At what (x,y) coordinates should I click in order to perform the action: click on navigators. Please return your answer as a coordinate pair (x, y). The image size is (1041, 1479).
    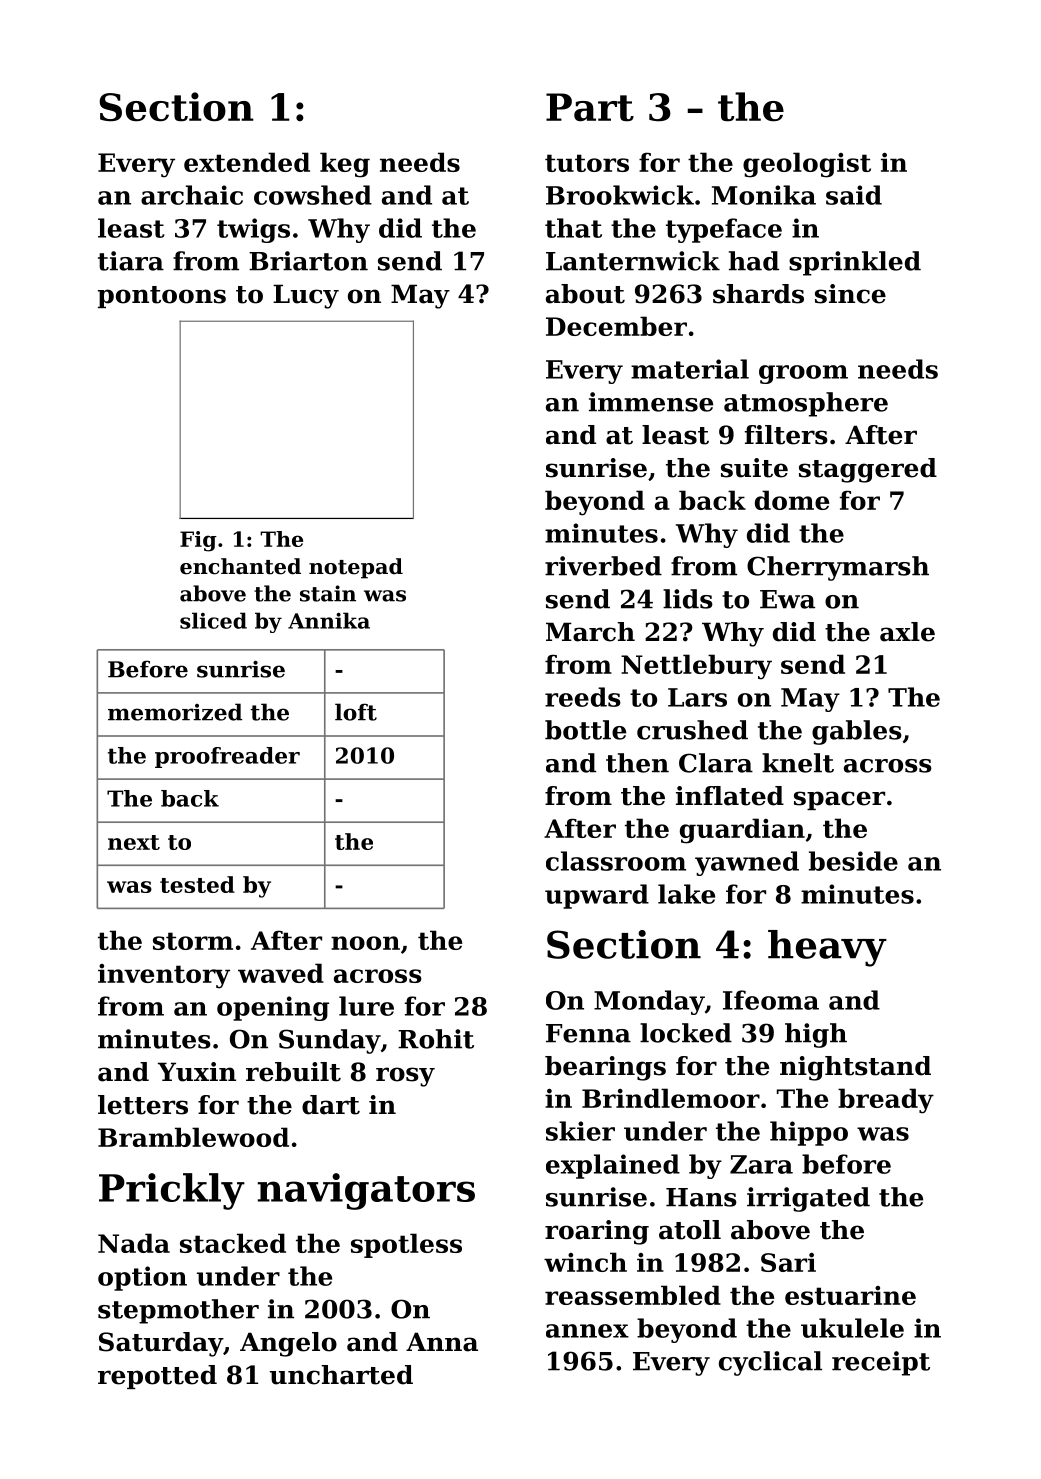
    Looking at the image, I should click on (366, 1191).
